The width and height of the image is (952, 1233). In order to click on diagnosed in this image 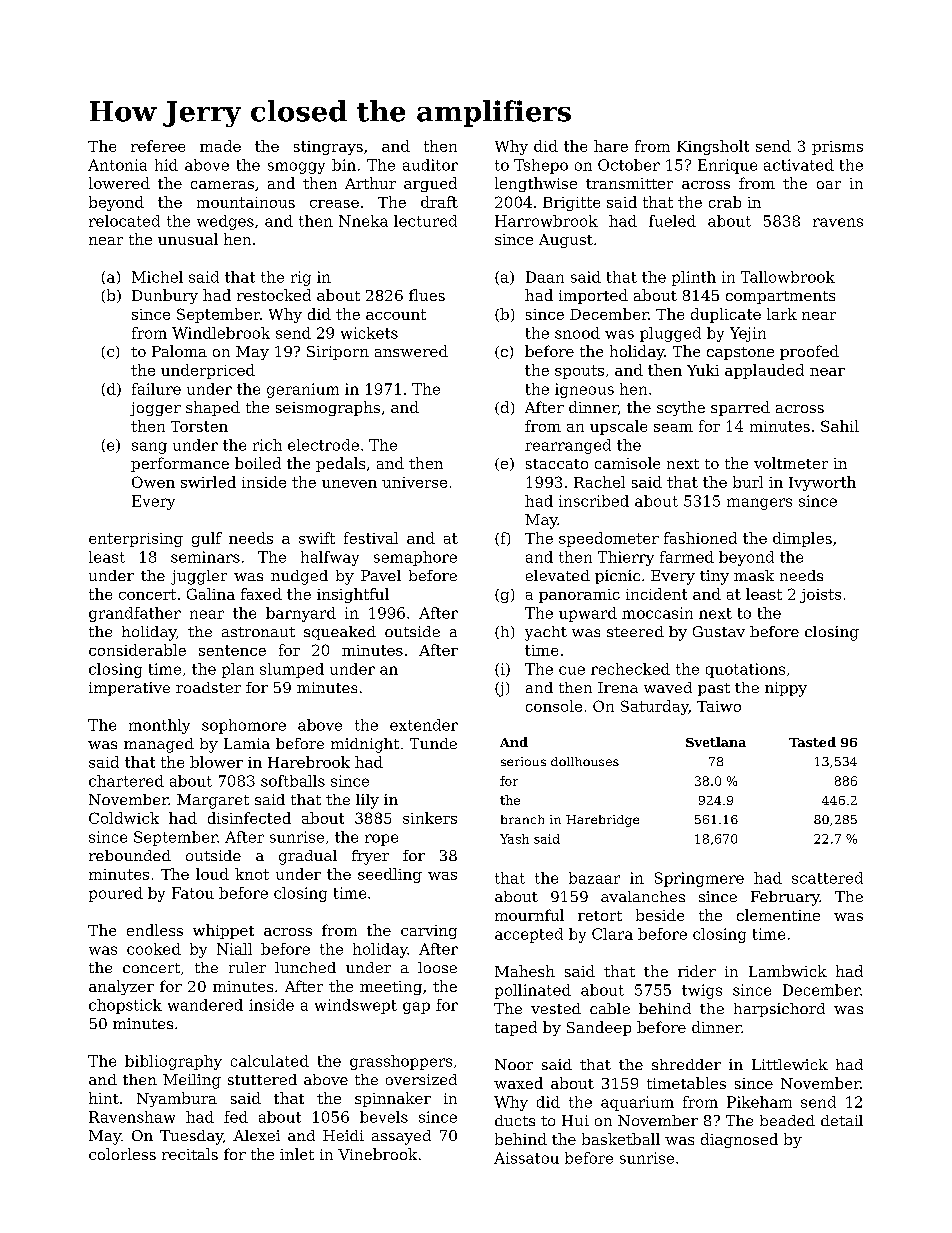, I will do `click(739, 1140)`.
